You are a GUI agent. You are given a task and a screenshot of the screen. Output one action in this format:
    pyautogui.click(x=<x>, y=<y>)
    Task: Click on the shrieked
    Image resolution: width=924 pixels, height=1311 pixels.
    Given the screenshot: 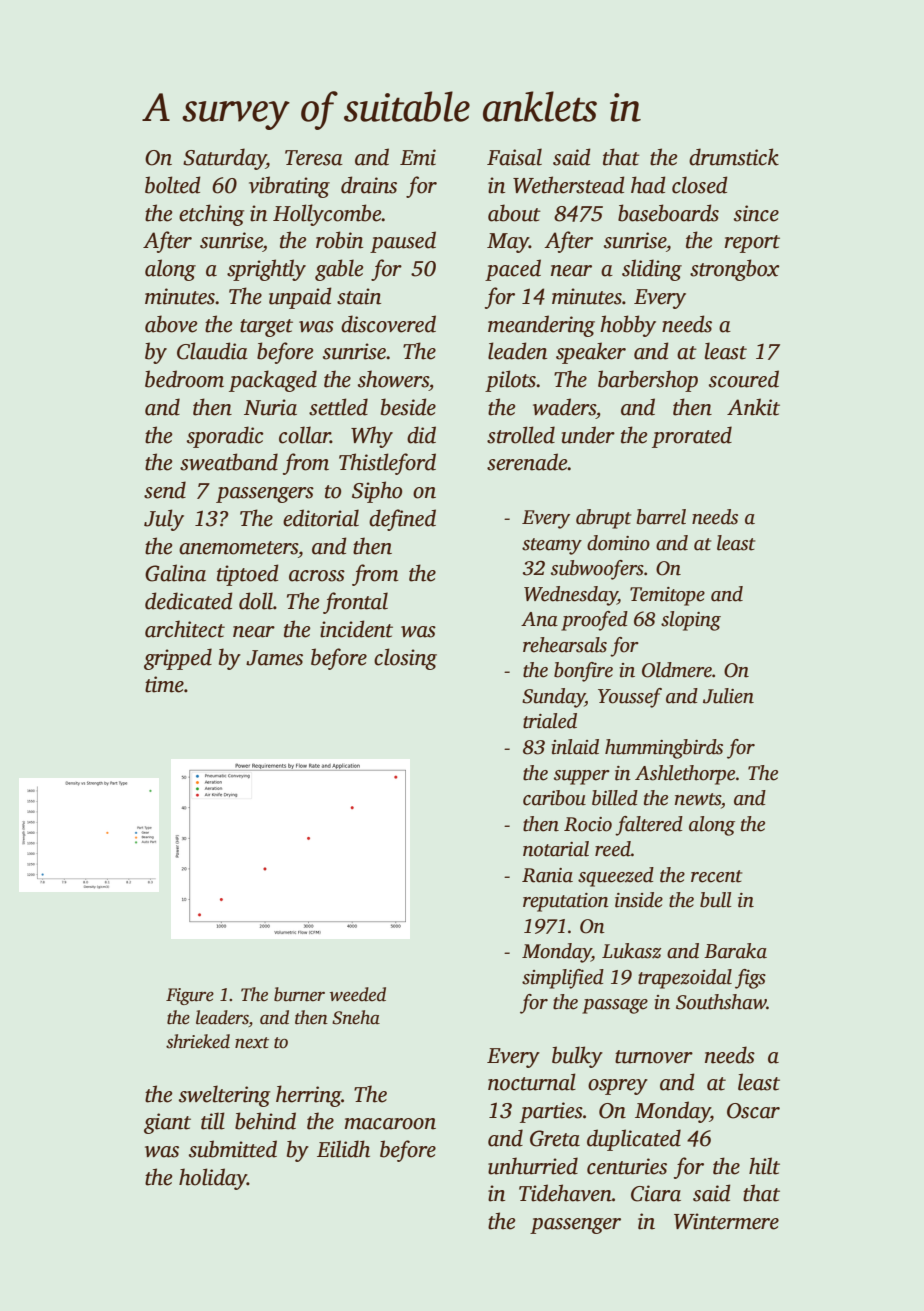 What is the action you would take?
    pyautogui.click(x=198, y=1041)
